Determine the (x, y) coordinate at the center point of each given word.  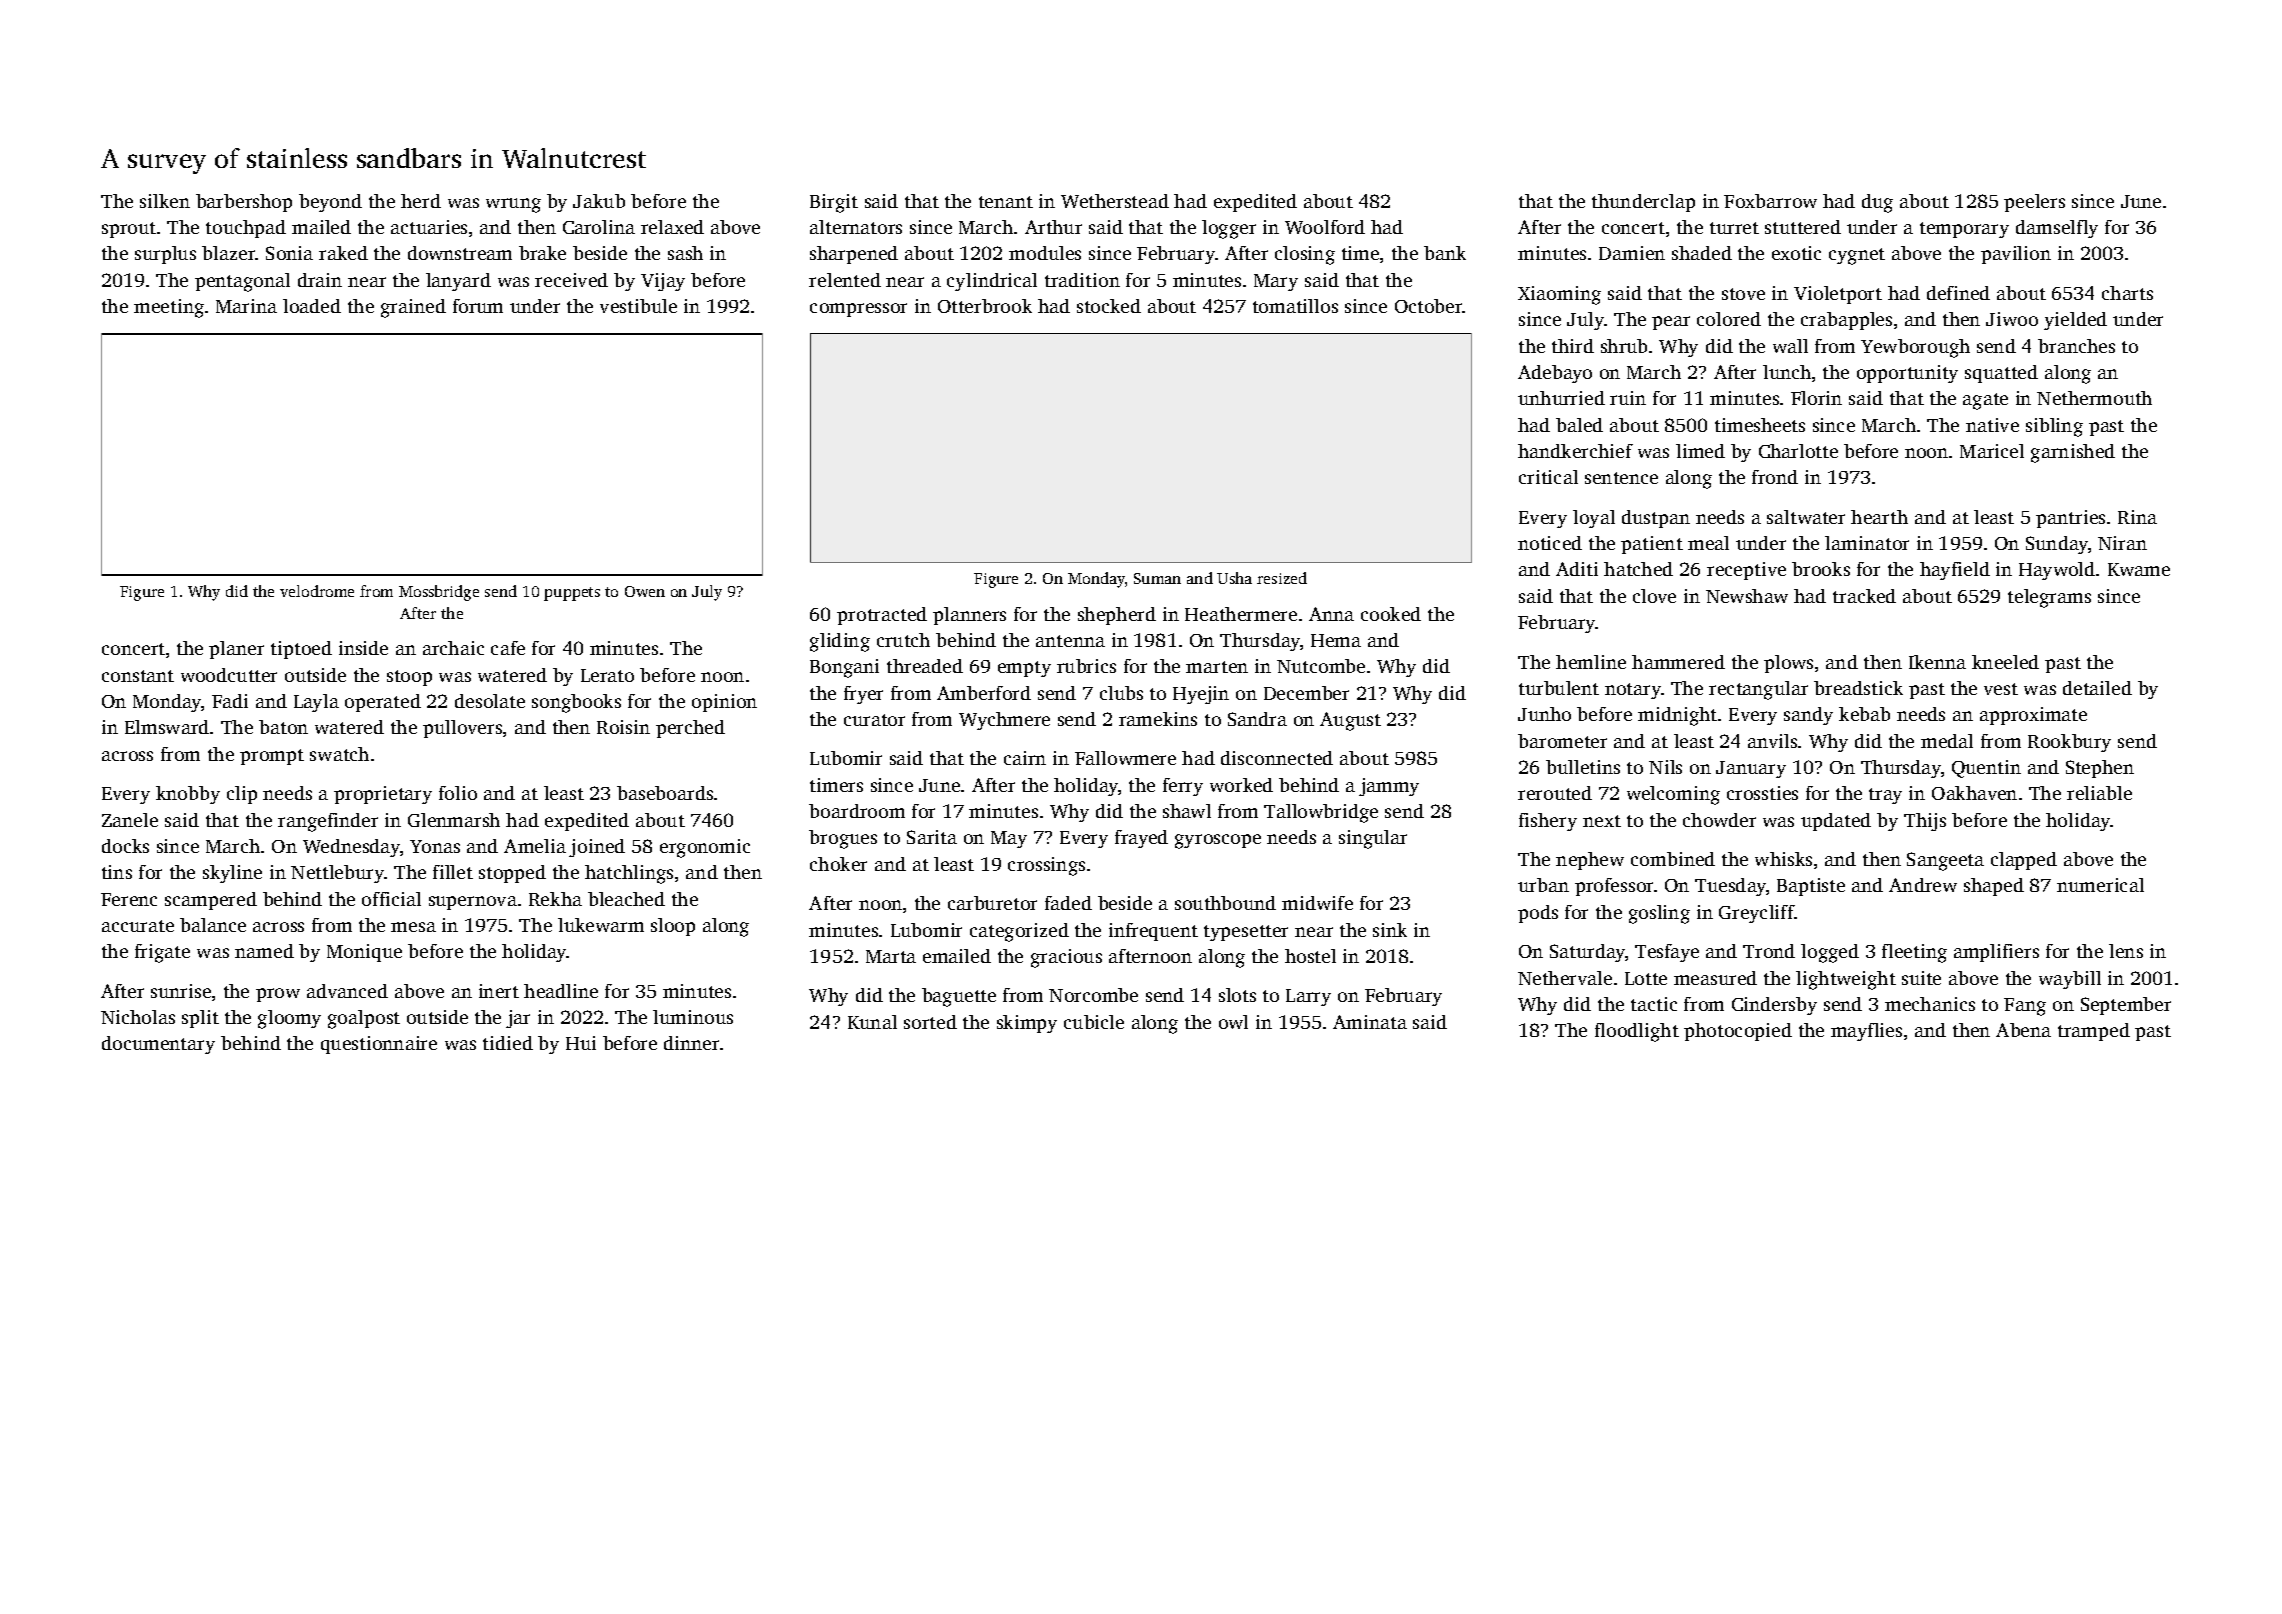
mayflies (1866, 1032)
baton (283, 727)
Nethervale (1565, 978)
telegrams (2049, 598)
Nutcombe (1321, 666)
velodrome (317, 591)
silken (165, 201)
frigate (162, 953)
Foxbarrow (1770, 201)
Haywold (2057, 571)
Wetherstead (1115, 201)
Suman (1157, 578)
